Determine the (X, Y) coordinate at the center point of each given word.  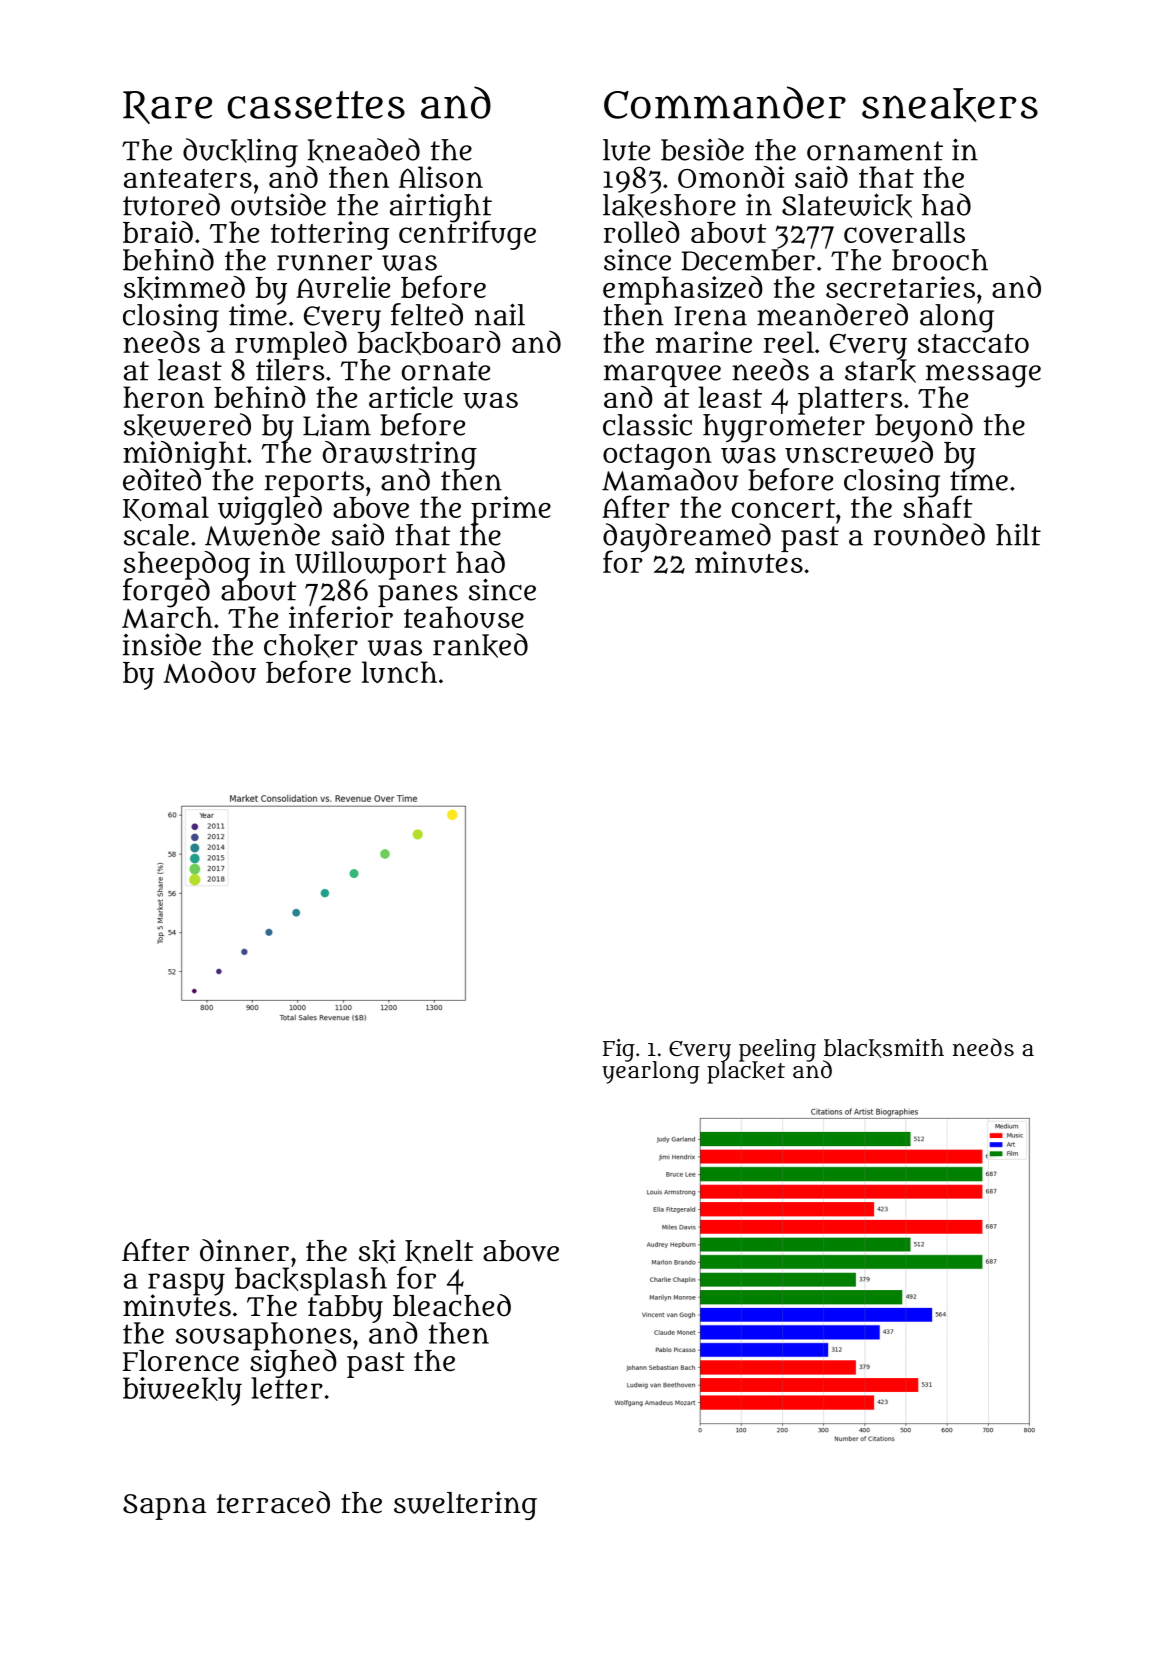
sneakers (950, 105)
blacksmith (884, 1048)
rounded (929, 534)
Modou (209, 672)
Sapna (164, 1507)
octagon (657, 456)
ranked (480, 645)
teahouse (464, 617)
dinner (244, 1250)
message (983, 375)
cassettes (316, 105)
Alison (441, 177)
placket (746, 1072)
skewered (187, 425)
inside (162, 644)
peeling (777, 1050)
